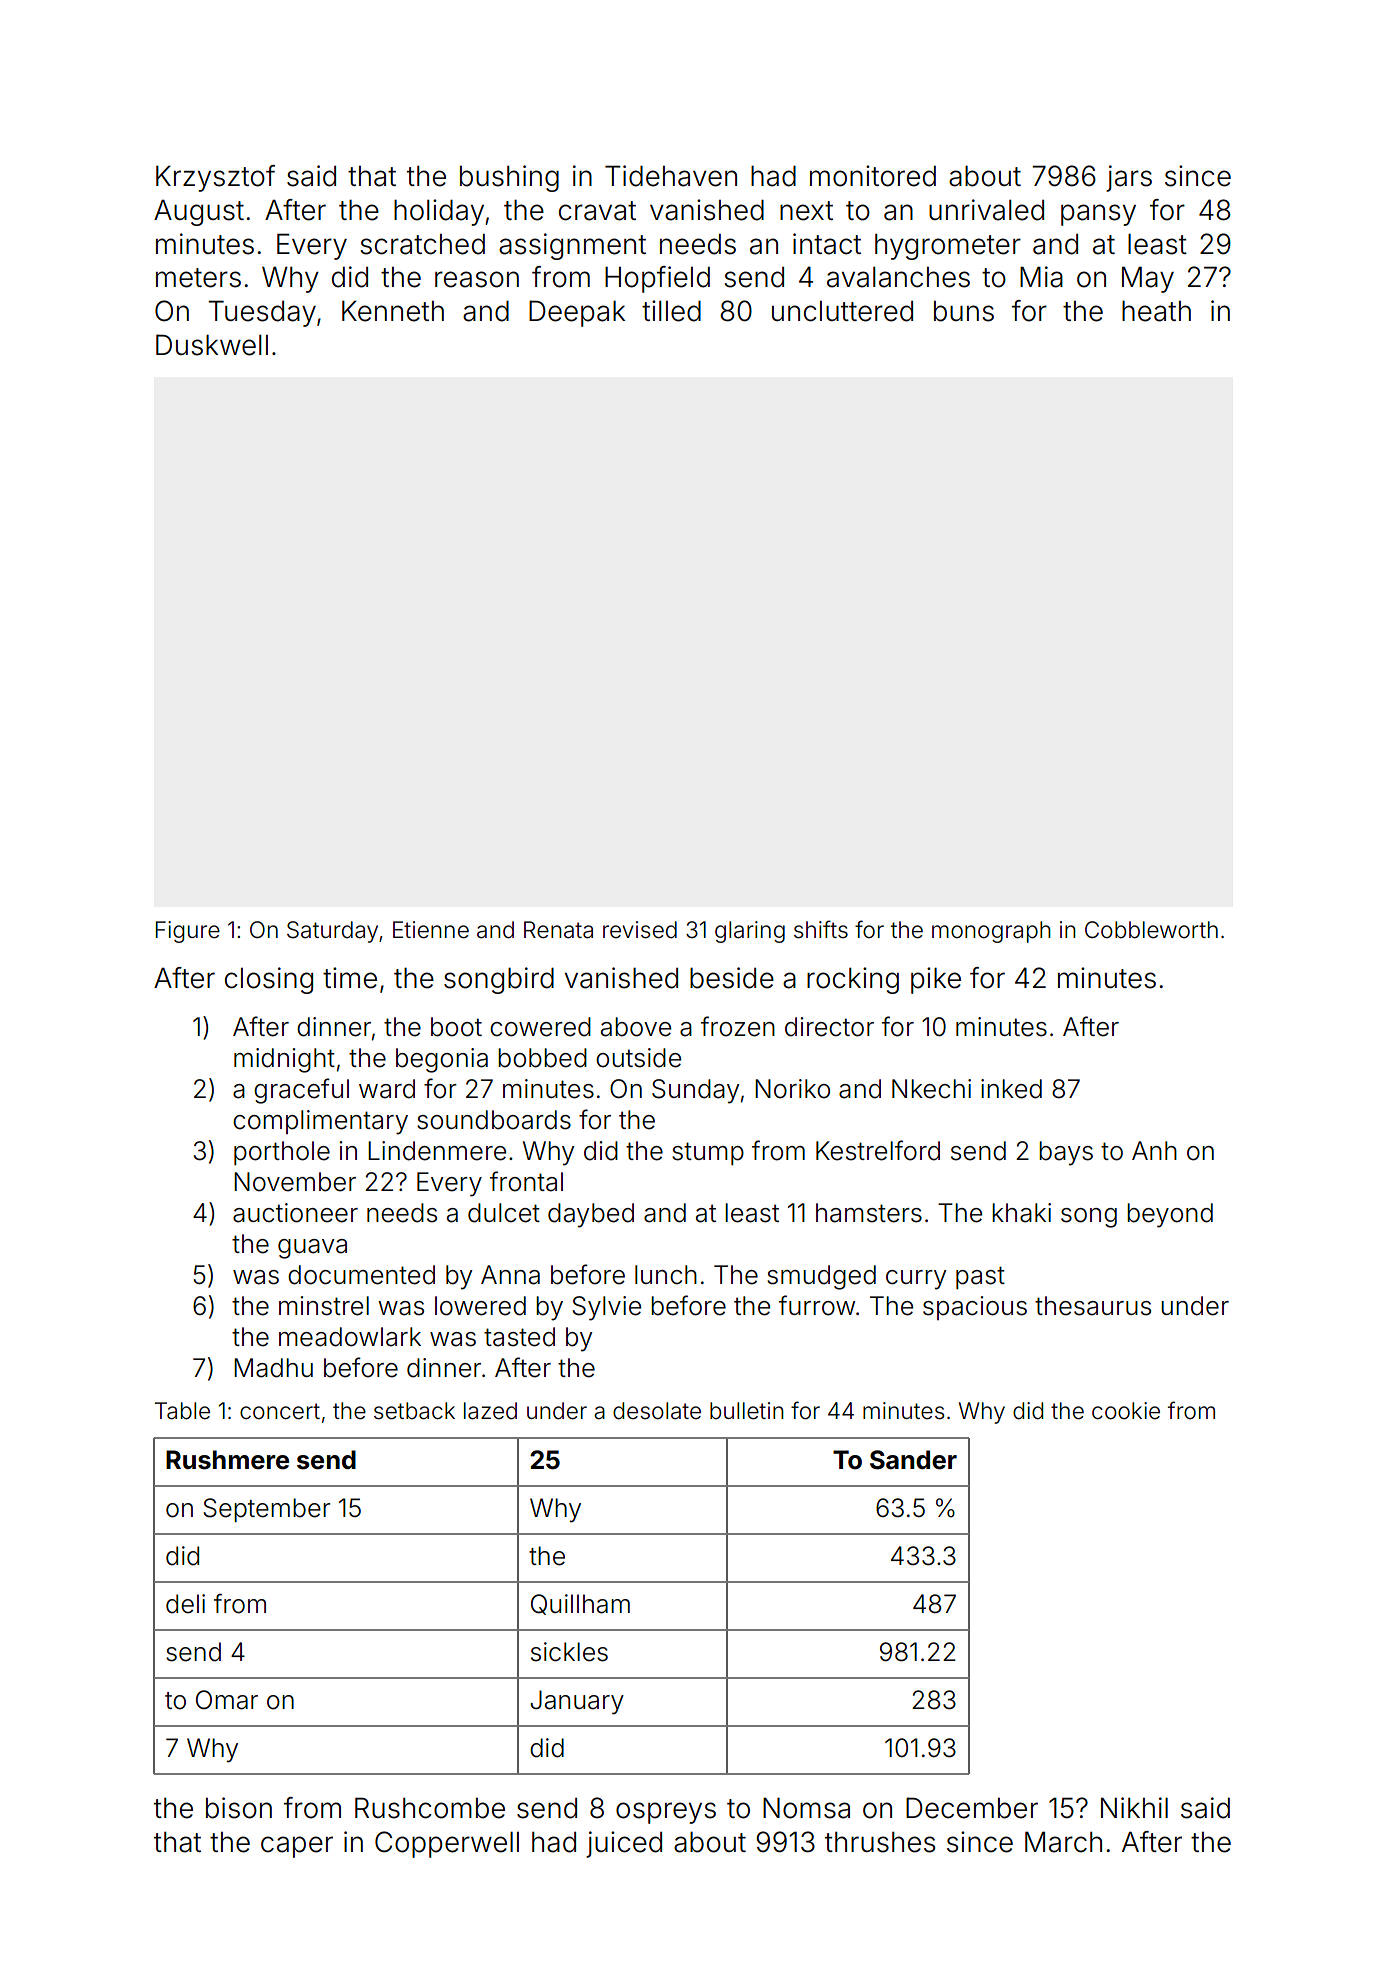 The image size is (1386, 1969). What do you see at coordinates (430, 1808) in the screenshot?
I see `Rushcombe` at bounding box center [430, 1808].
